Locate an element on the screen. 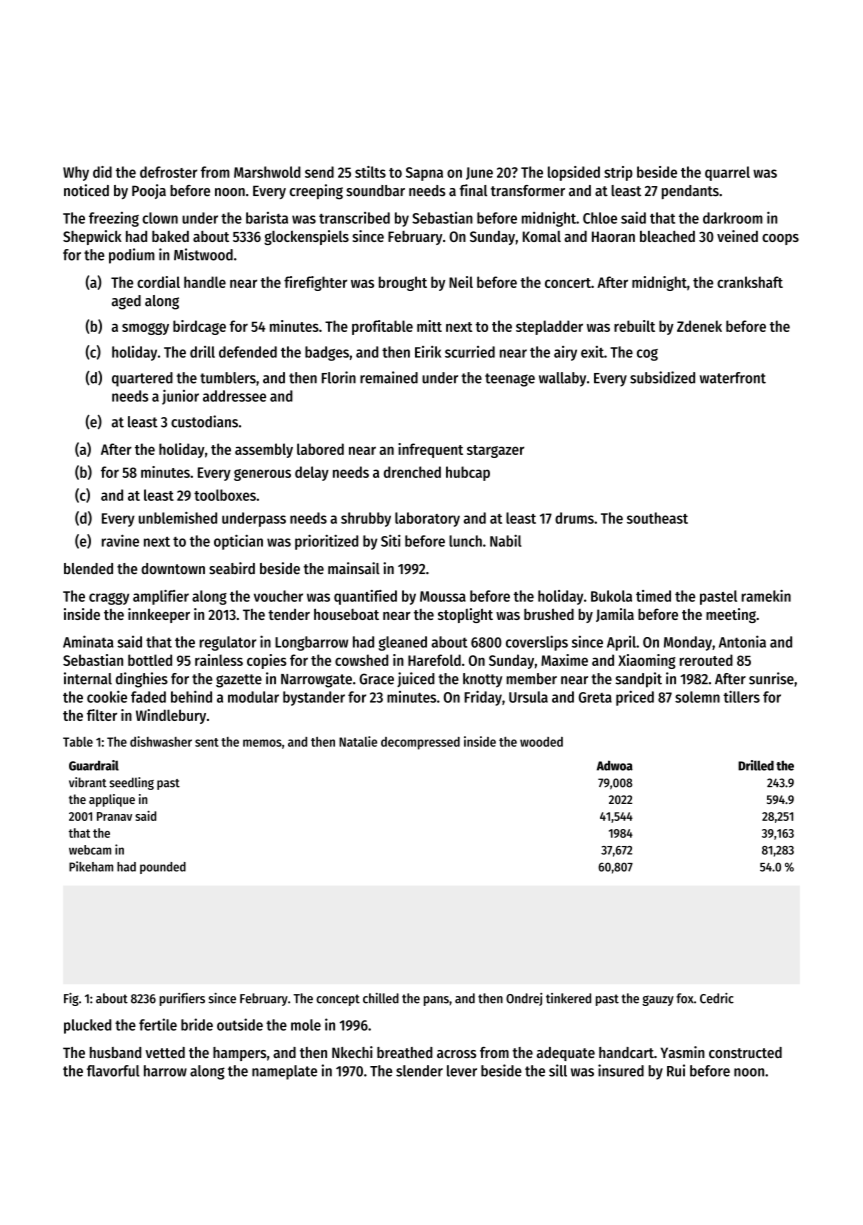 This screenshot has height=1225, width=863. defroster is located at coordinates (169, 172).
